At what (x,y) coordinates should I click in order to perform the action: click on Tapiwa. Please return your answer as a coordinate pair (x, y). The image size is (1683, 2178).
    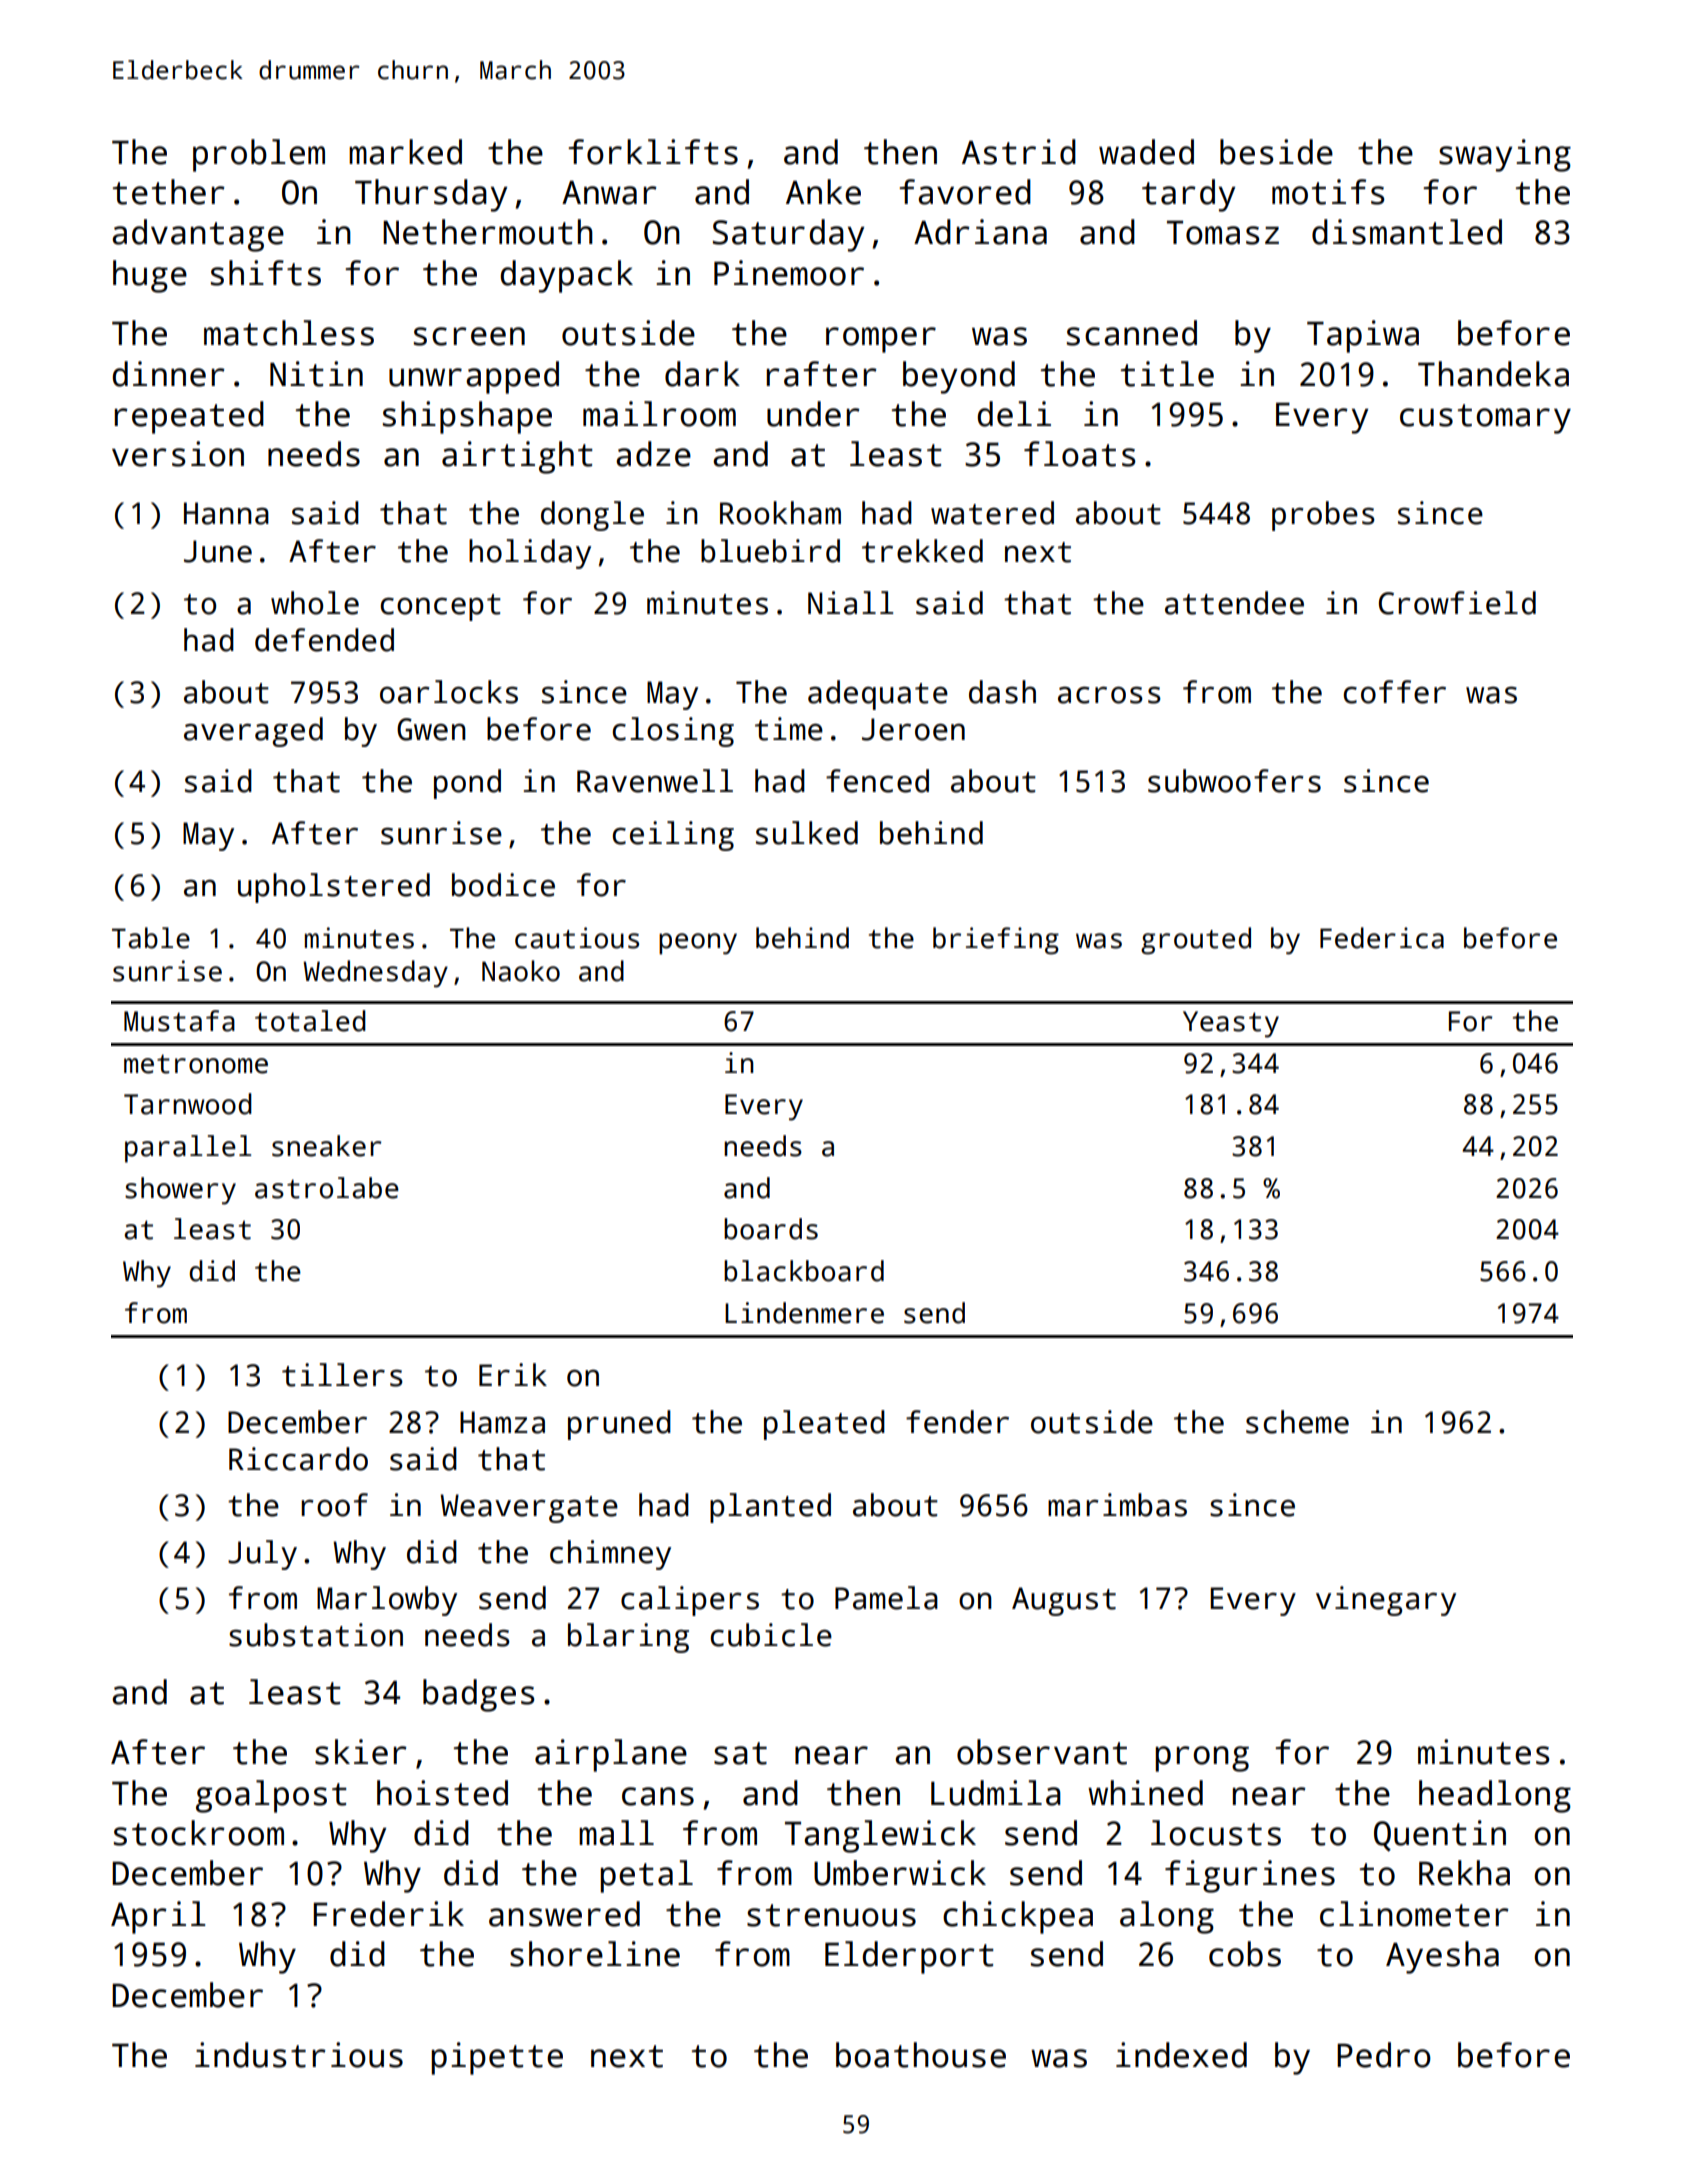
    Looking at the image, I should click on (1363, 336).
